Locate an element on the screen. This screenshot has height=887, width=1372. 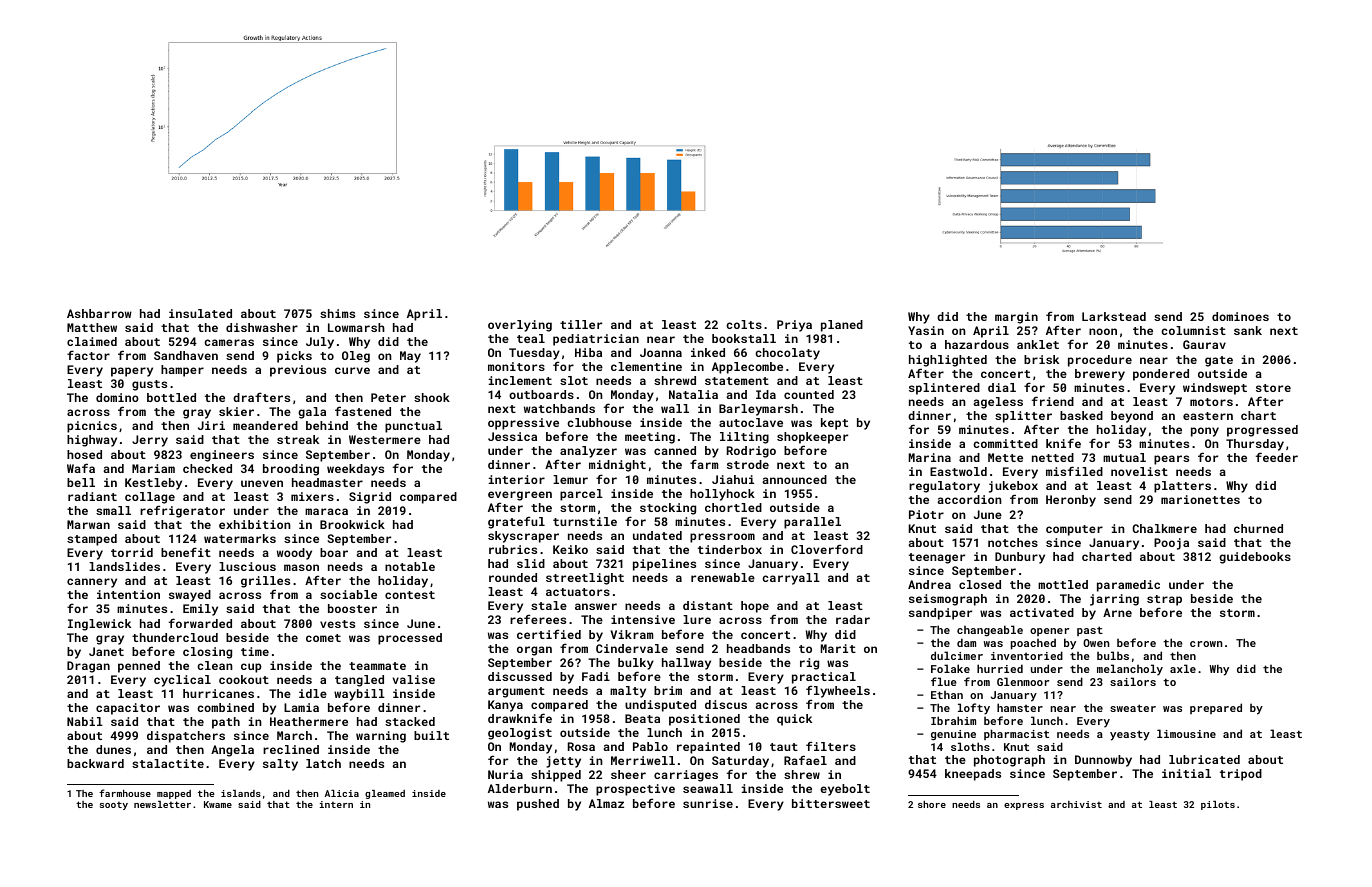
weekdays is located at coordinates (355, 470).
